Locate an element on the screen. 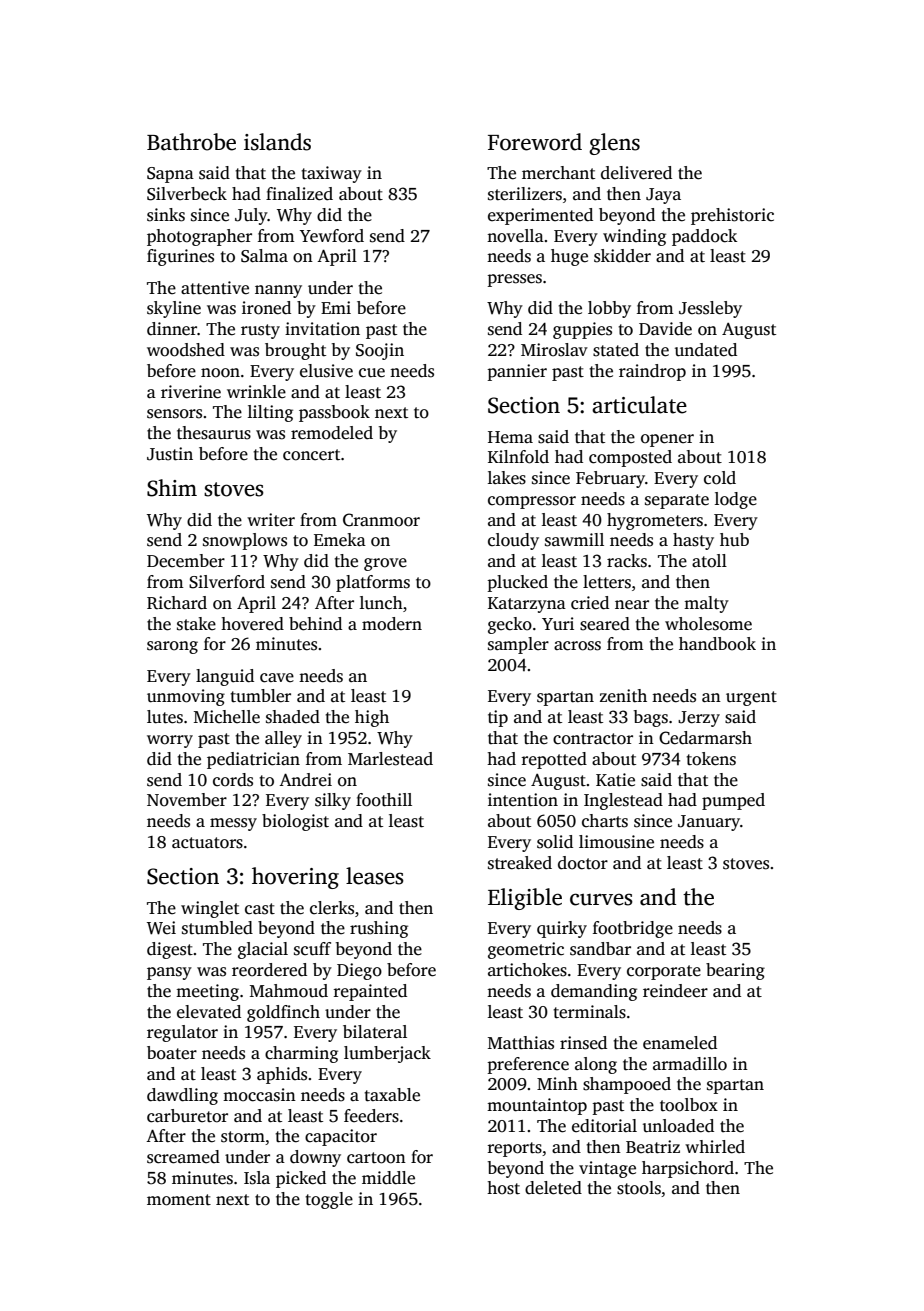 This screenshot has height=1311, width=924. glacial is located at coordinates (263, 950).
